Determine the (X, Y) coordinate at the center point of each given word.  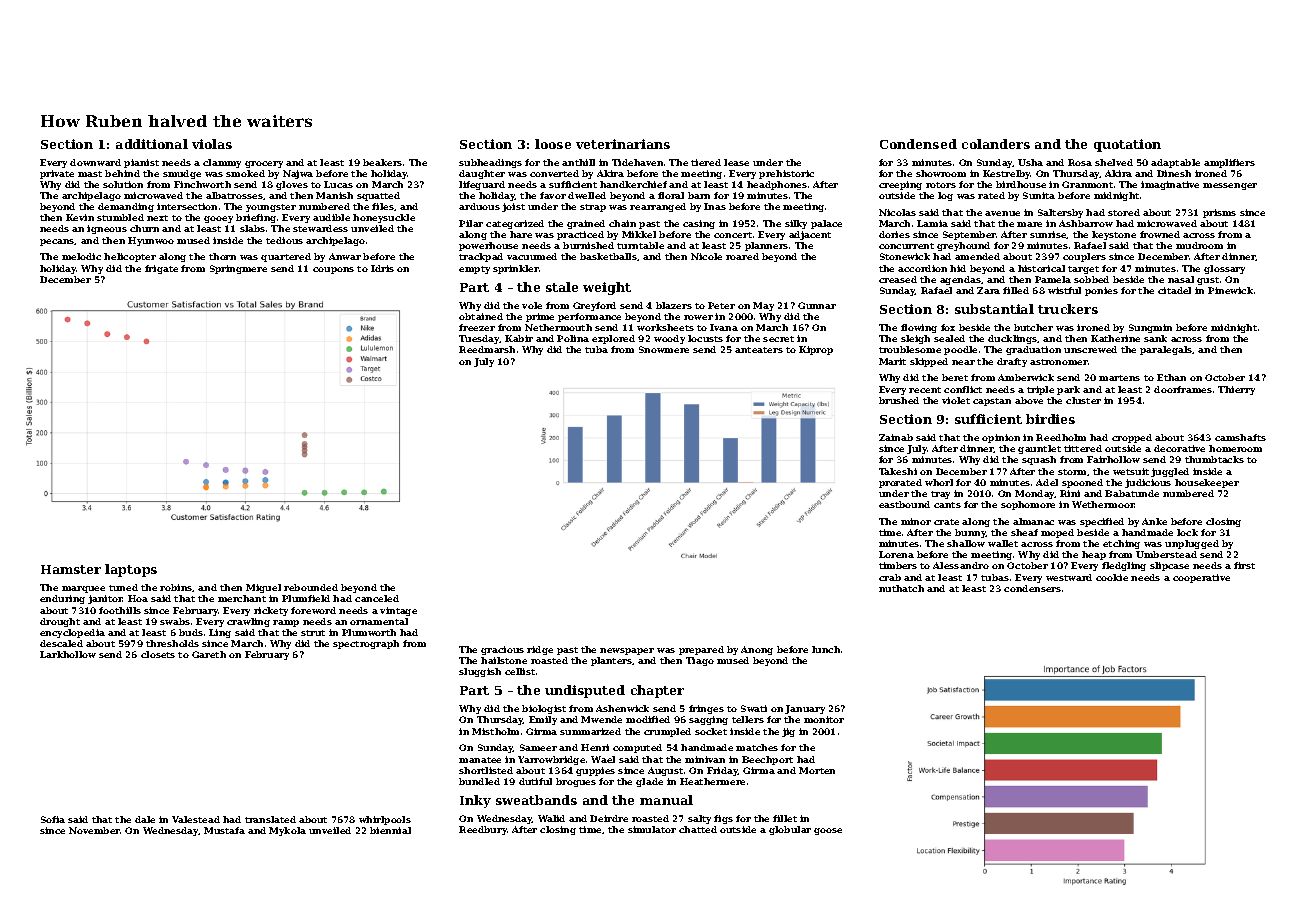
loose (553, 144)
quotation (1127, 145)
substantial (994, 309)
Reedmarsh (487, 349)
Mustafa (224, 830)
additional (152, 144)
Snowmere (664, 349)
